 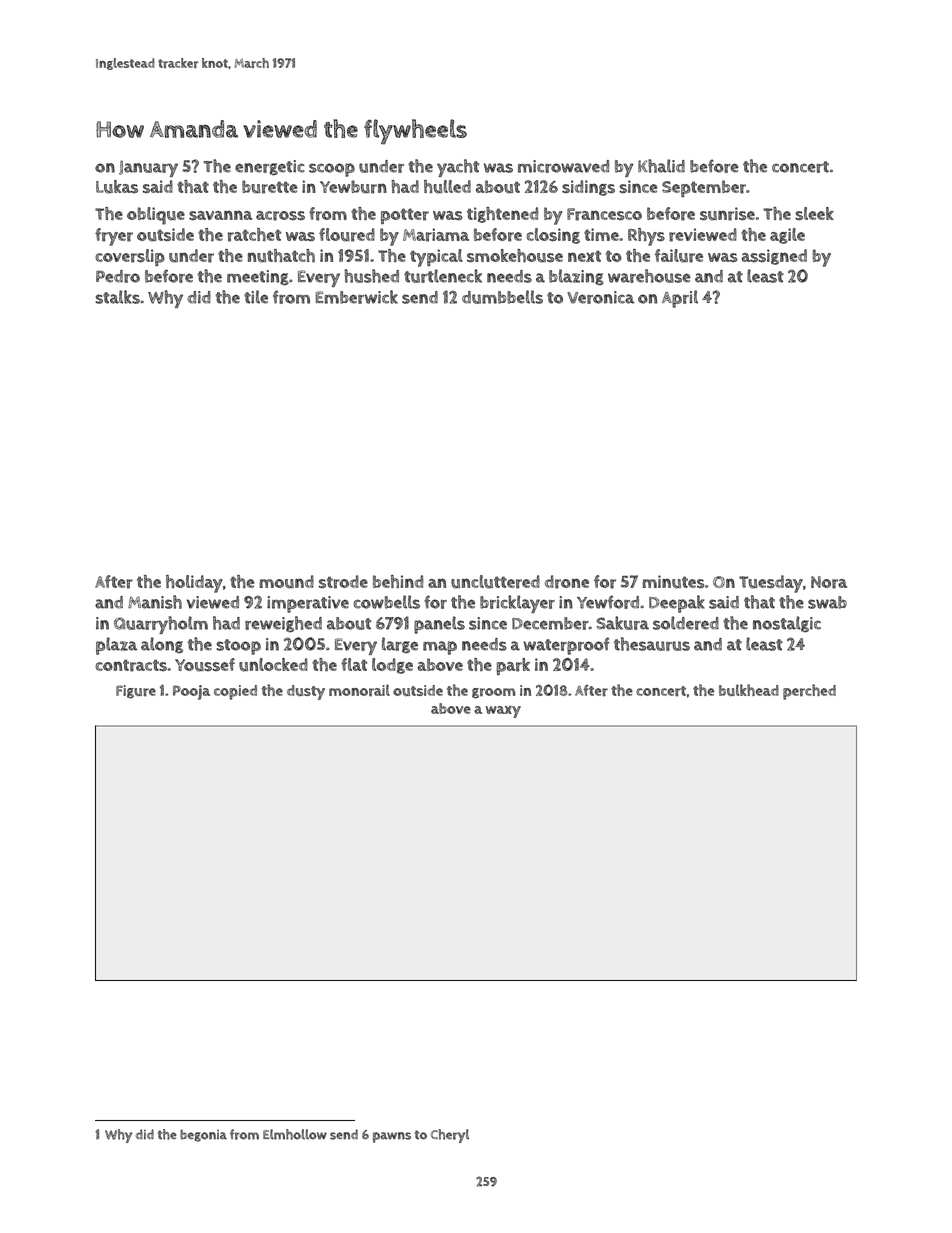 I want to click on begonia, so click(x=203, y=1135).
